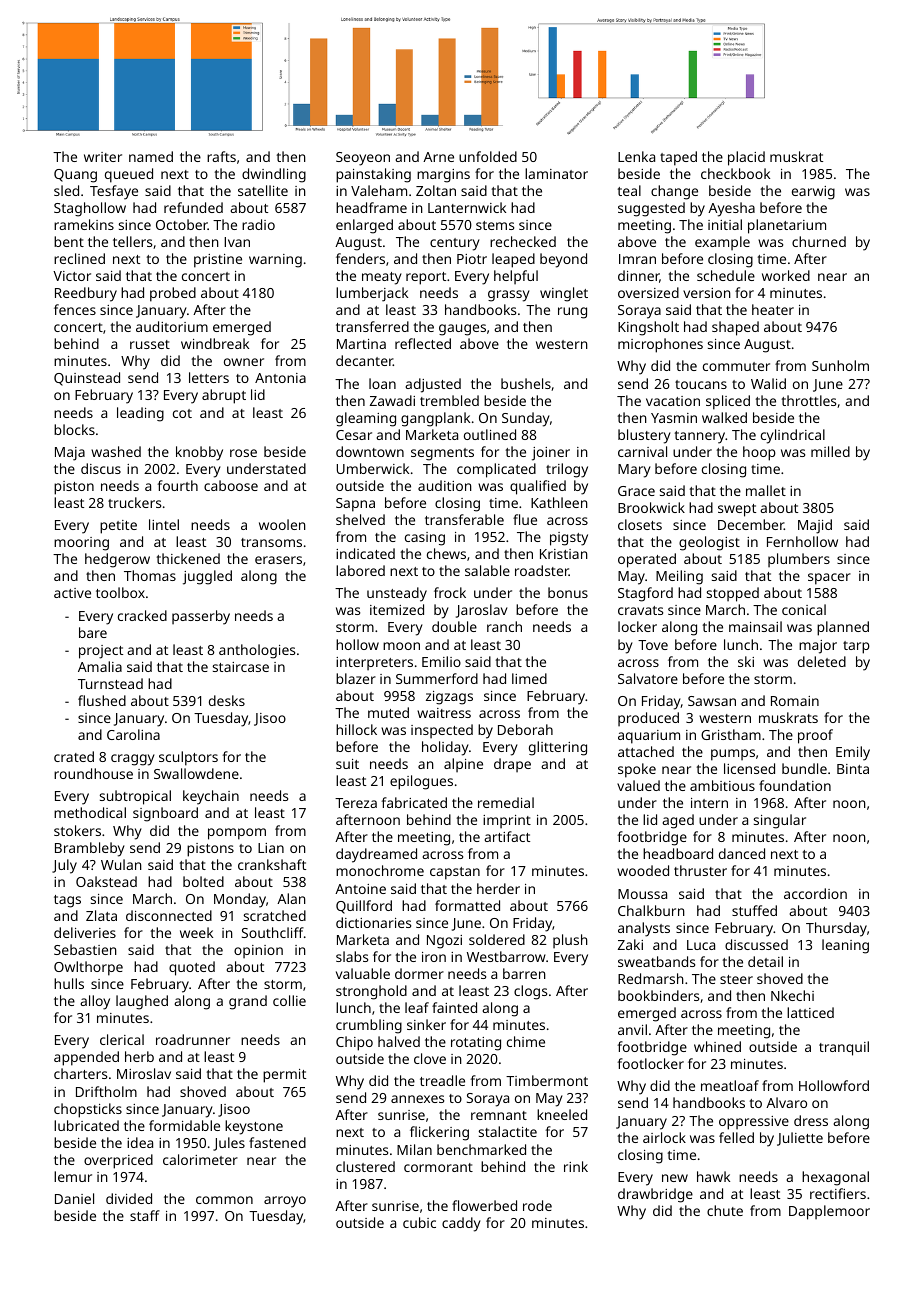 Image resolution: width=924 pixels, height=1308 pixels. I want to click on Dapplemoor, so click(829, 1212).
